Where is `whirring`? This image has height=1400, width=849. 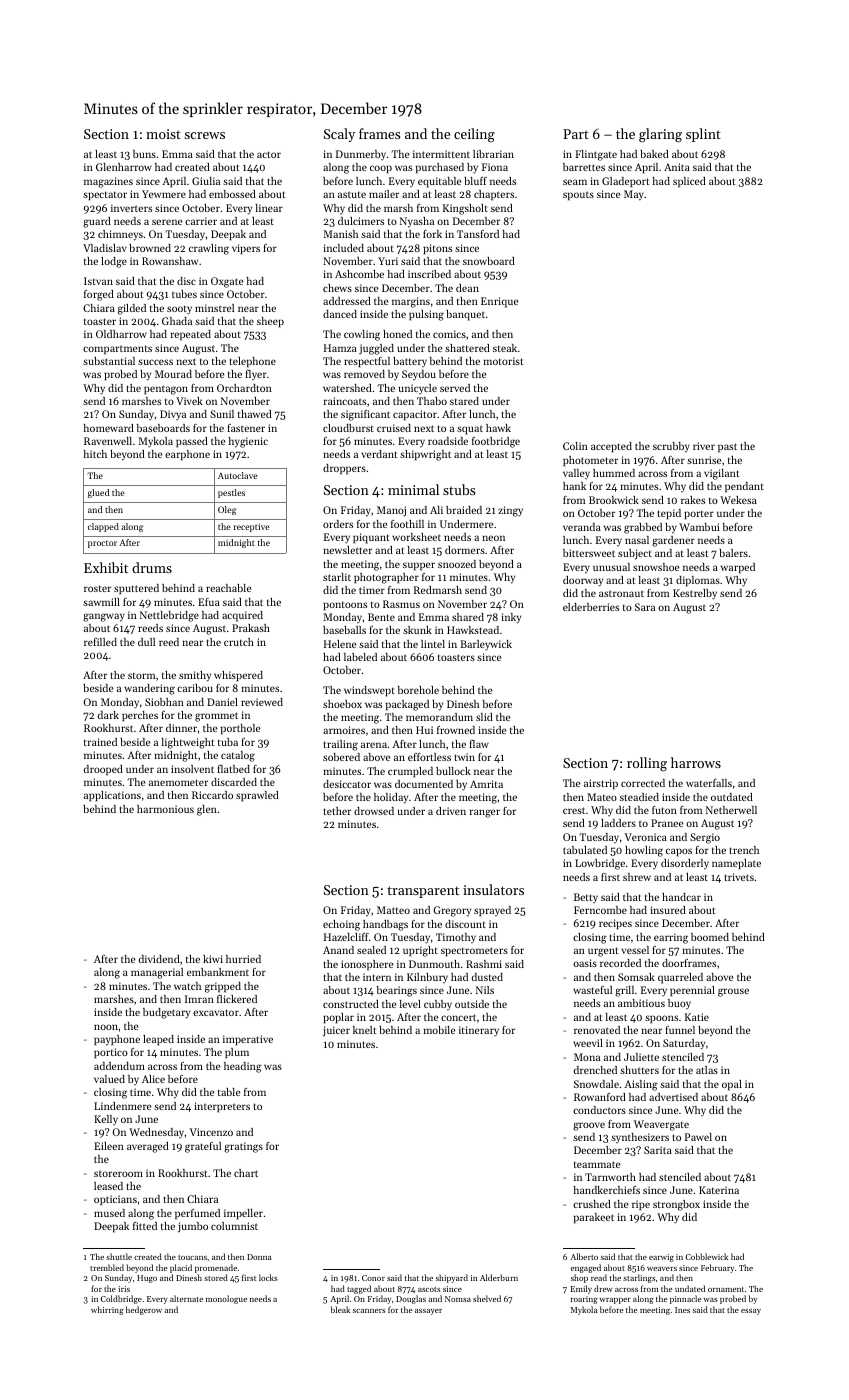 whirring is located at coordinates (107, 1310).
